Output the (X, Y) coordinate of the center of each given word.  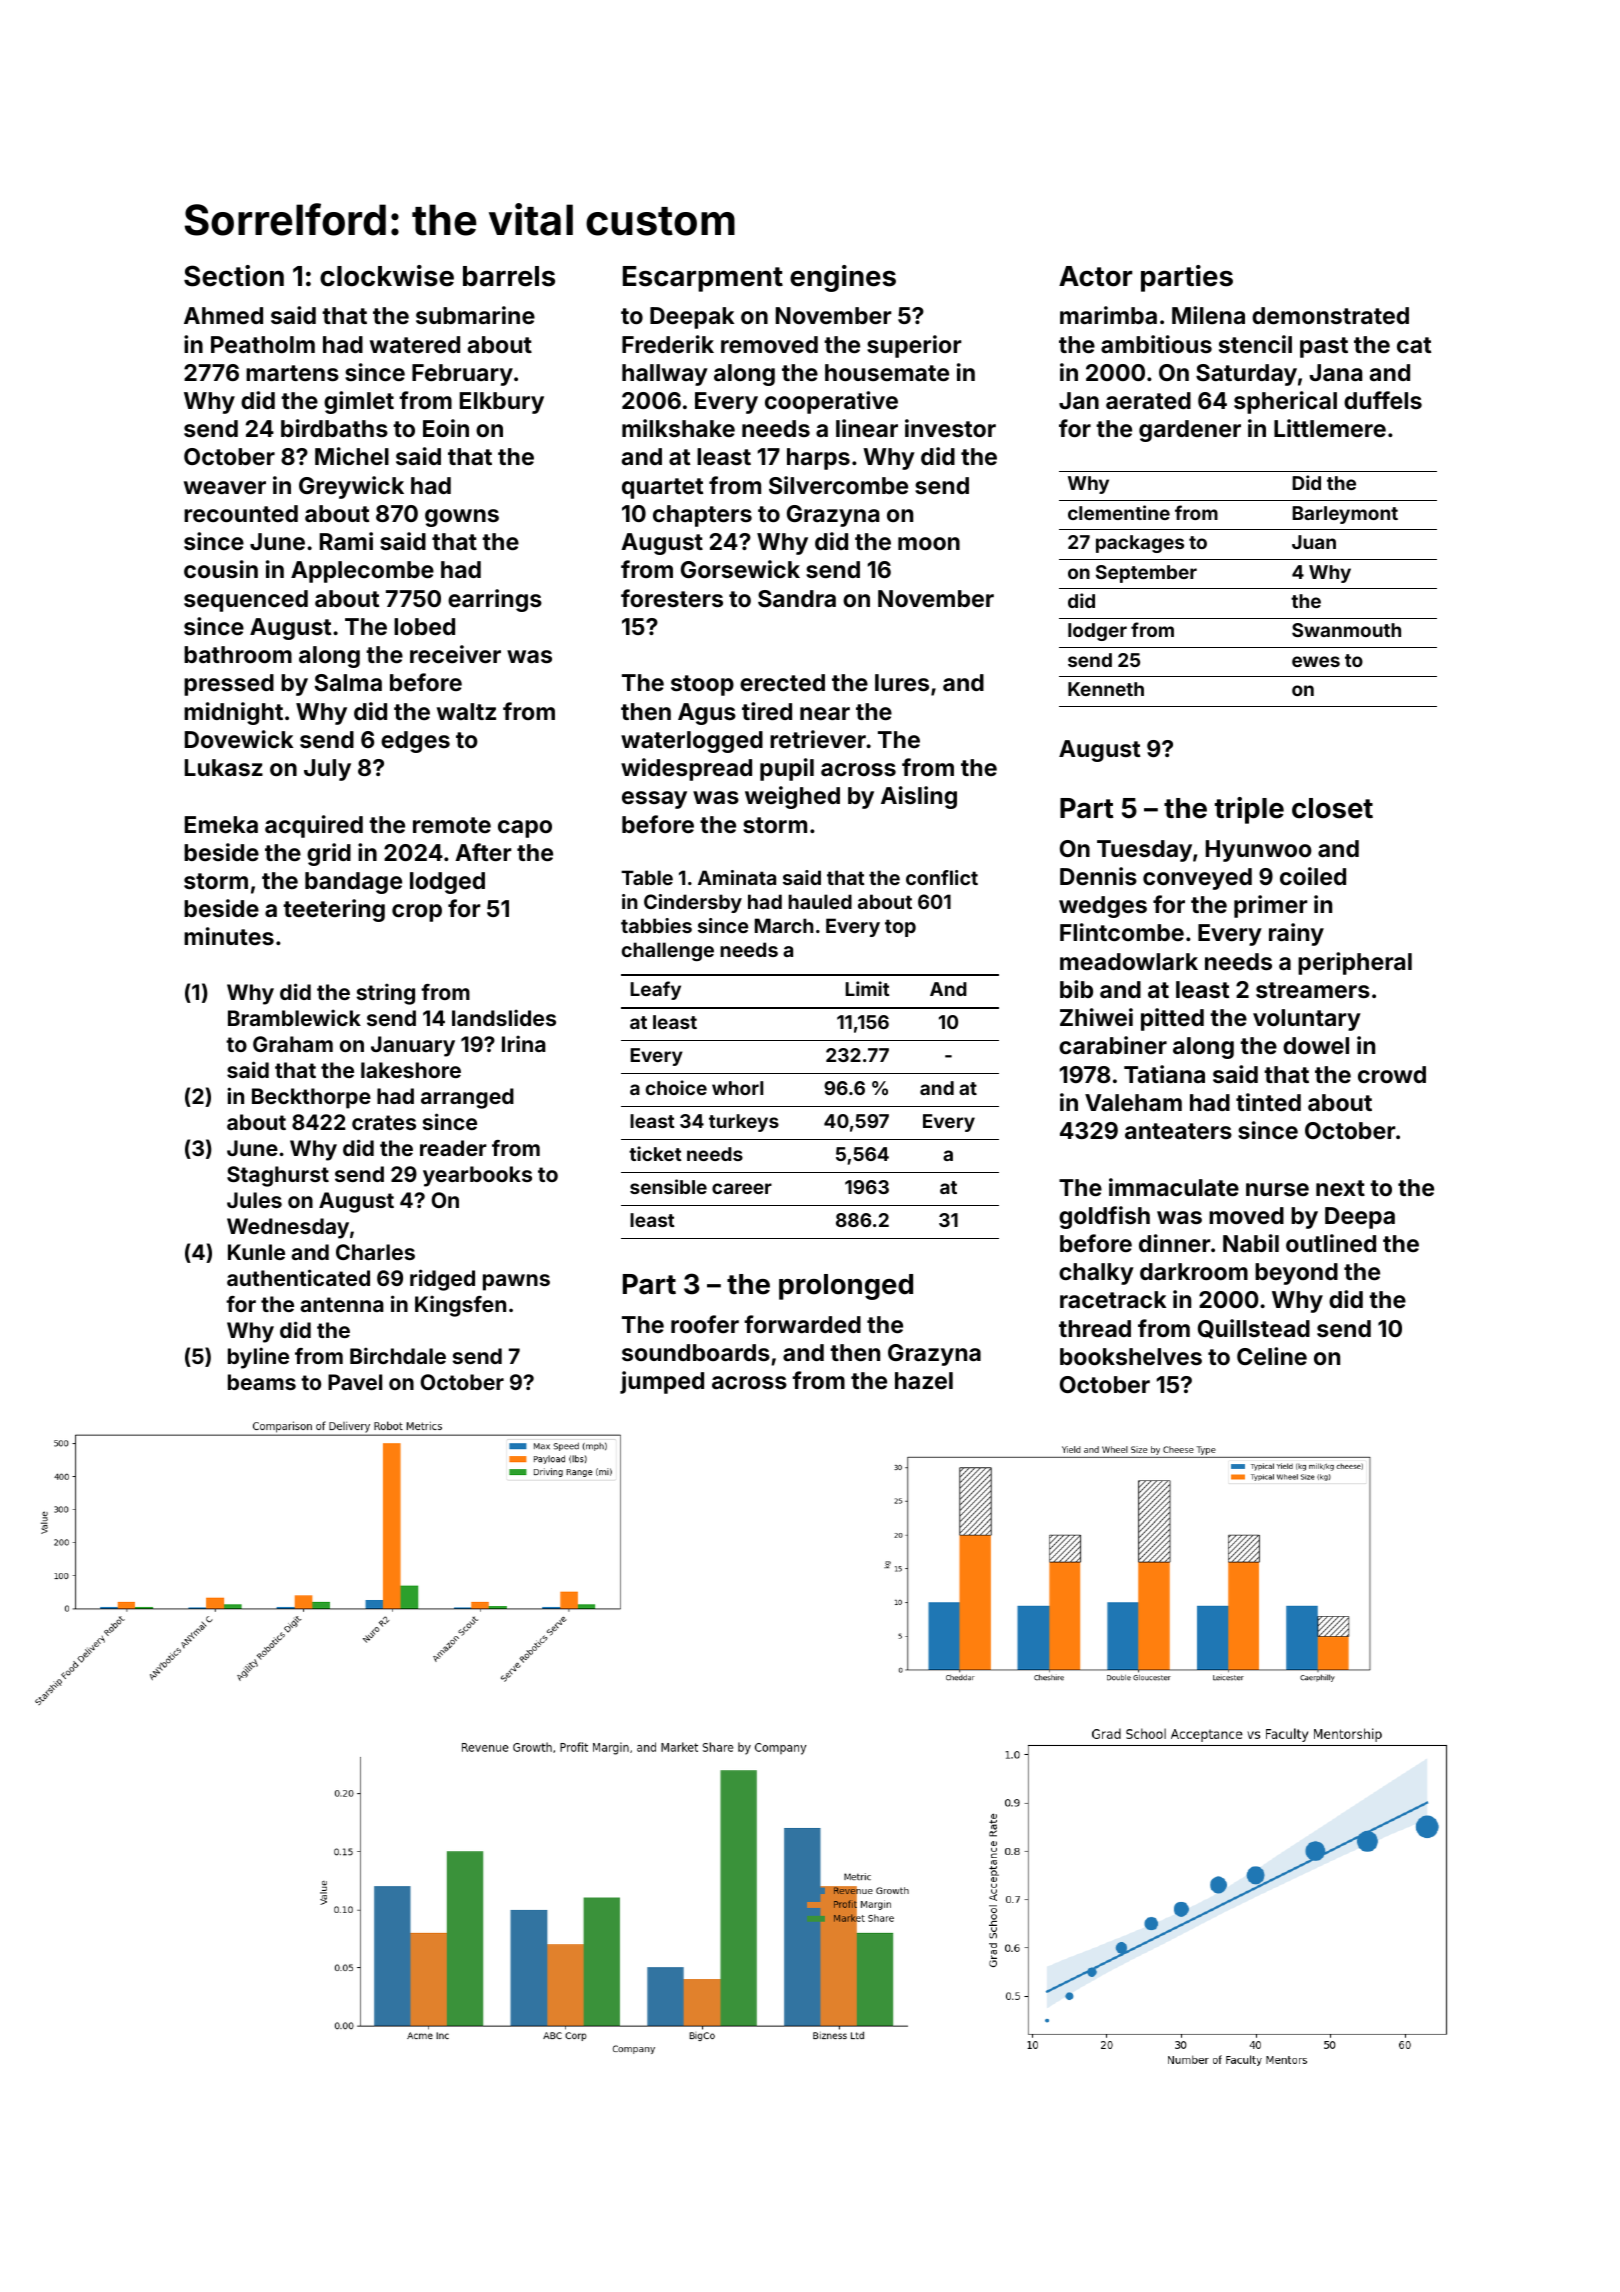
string (386, 994)
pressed (229, 685)
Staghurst (278, 1176)
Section (234, 276)
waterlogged (692, 742)
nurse (1277, 1189)
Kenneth (1106, 689)
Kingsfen (460, 1306)
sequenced (246, 601)
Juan (1314, 542)
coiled (1313, 876)
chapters (702, 516)
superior (914, 346)
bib (1076, 989)
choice (676, 1087)
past (1324, 347)
